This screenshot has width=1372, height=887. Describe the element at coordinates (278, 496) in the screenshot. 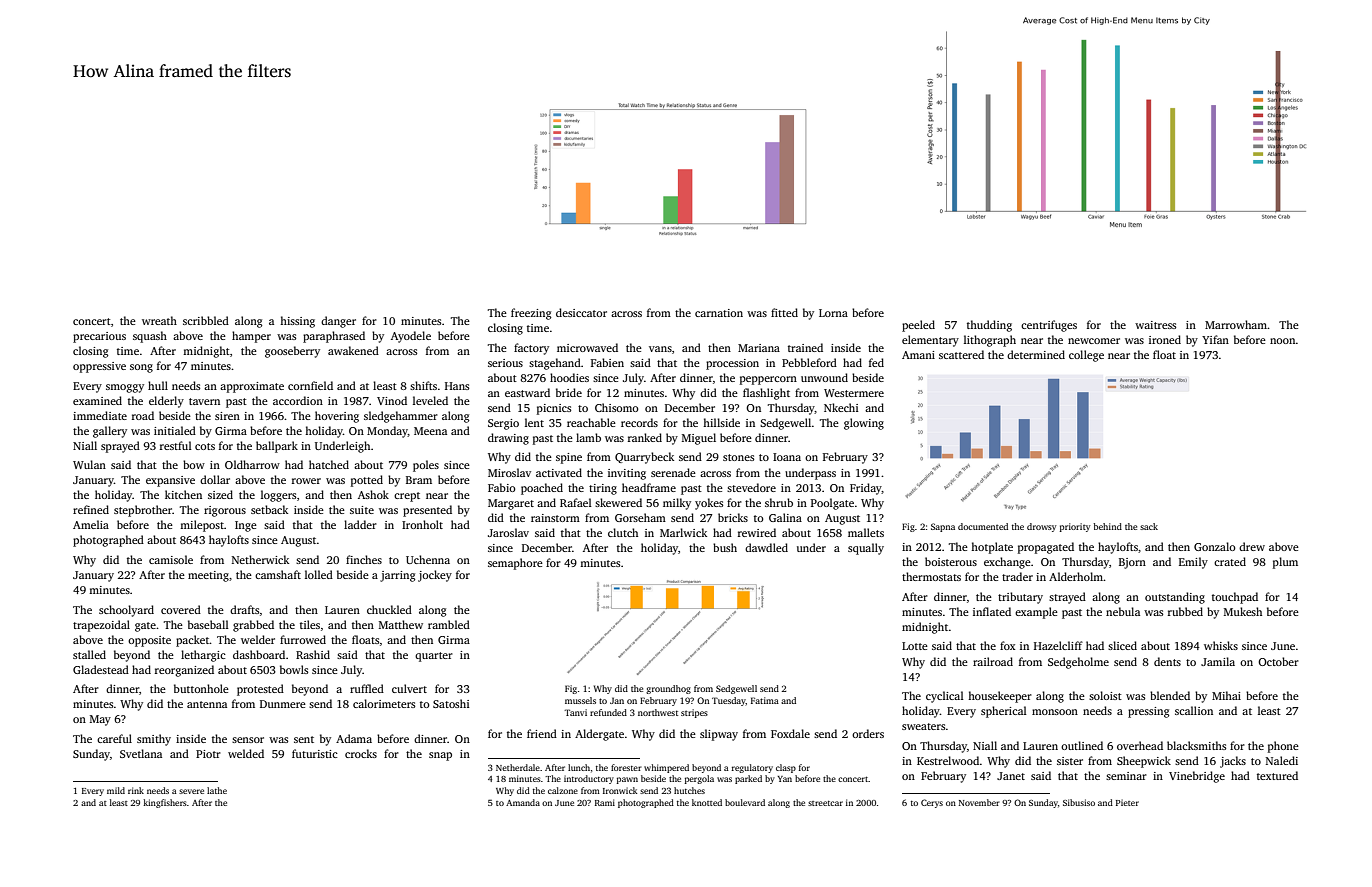

I see `loggers` at that location.
